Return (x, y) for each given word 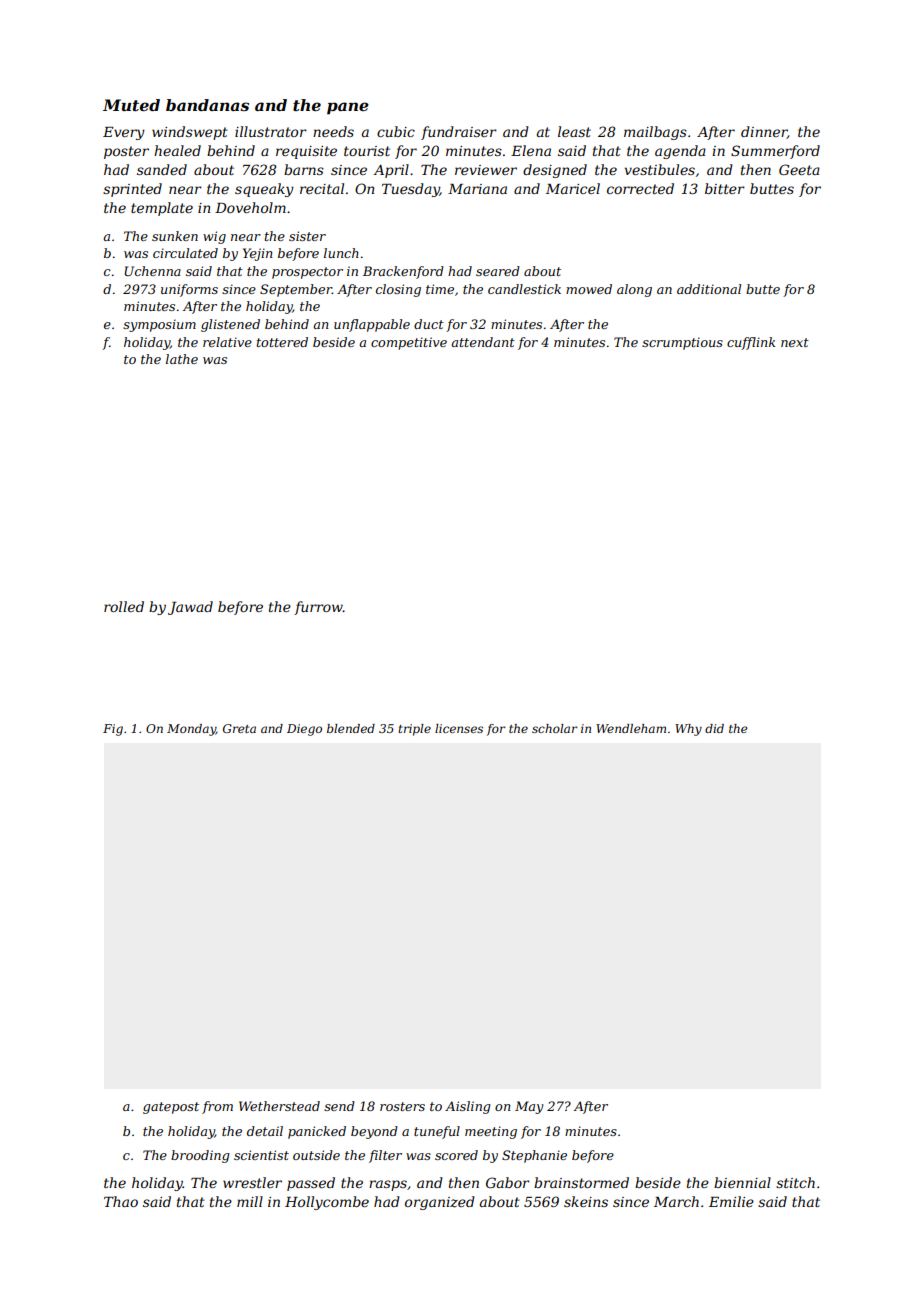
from (217, 1107)
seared (498, 271)
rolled (124, 606)
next (795, 342)
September (296, 290)
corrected (640, 188)
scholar (555, 728)
